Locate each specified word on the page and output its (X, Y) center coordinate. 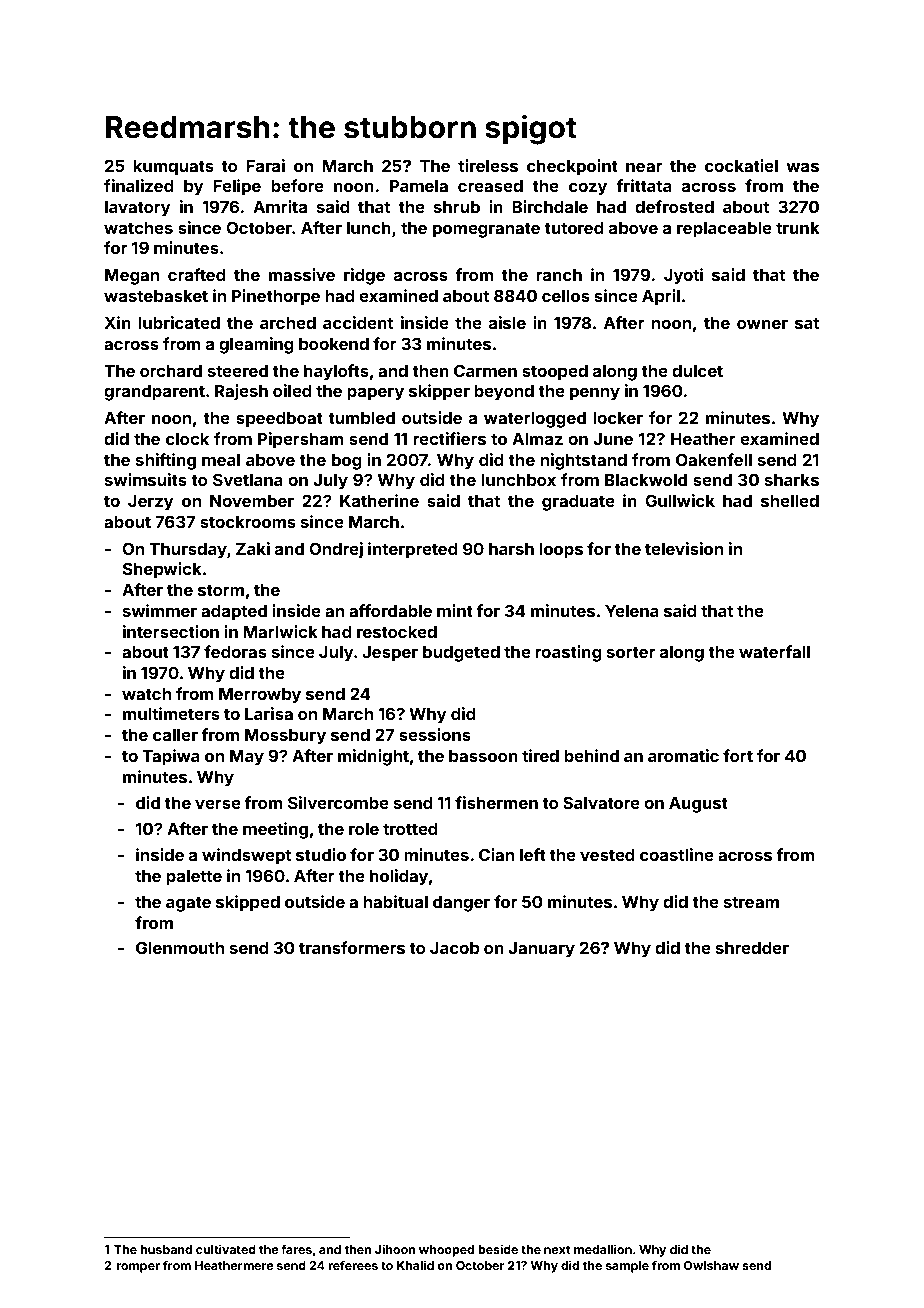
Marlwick (280, 631)
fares (296, 1249)
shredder (752, 948)
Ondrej (336, 550)
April (661, 297)
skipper (439, 392)
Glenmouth (180, 947)
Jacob (455, 948)
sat (807, 323)
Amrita (280, 206)
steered (238, 371)
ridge (364, 276)
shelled (790, 501)
